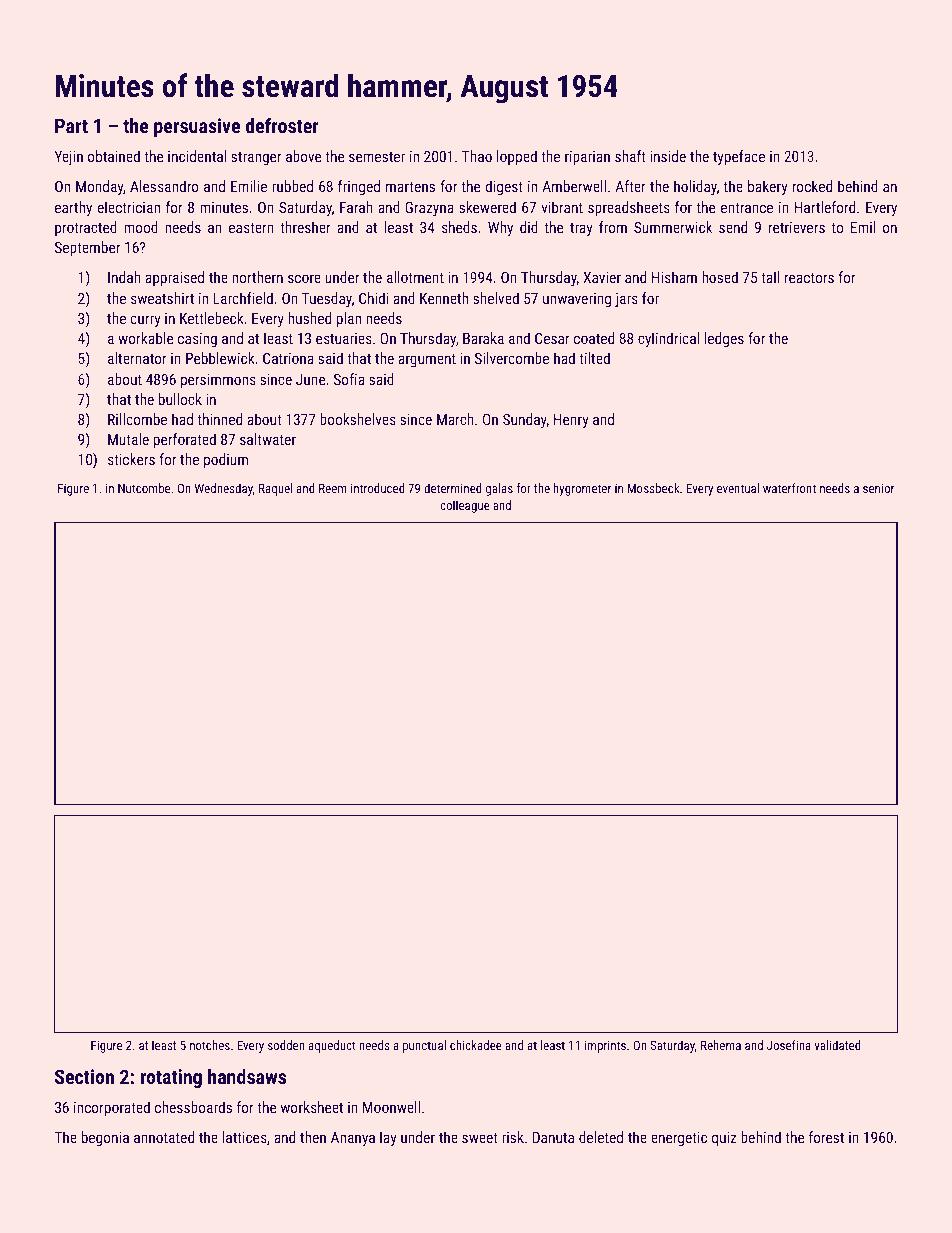 The image size is (952, 1233). Describe the element at coordinates (455, 419) in the page. I see `March` at that location.
